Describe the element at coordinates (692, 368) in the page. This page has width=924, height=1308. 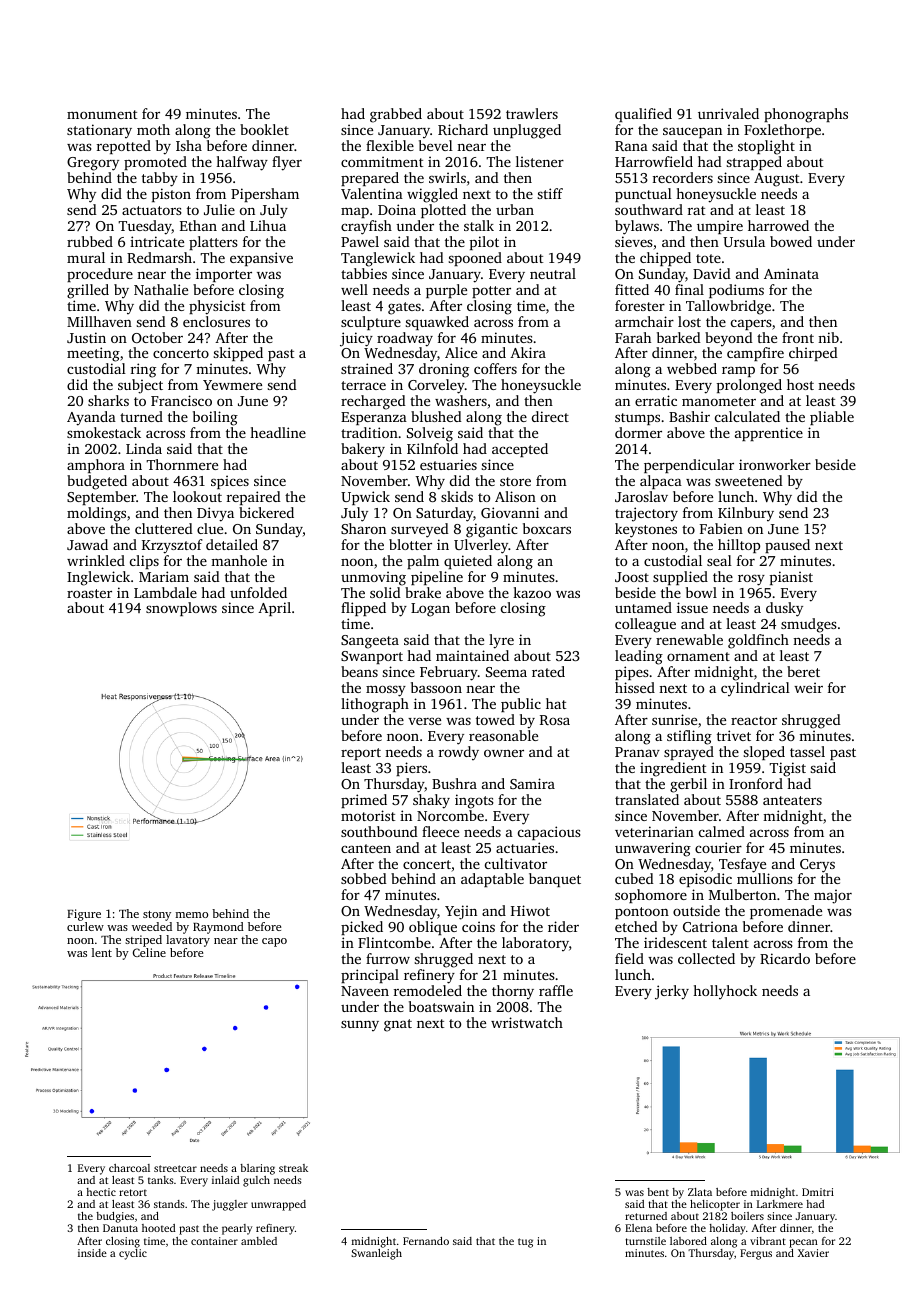
I see `webbed` at that location.
